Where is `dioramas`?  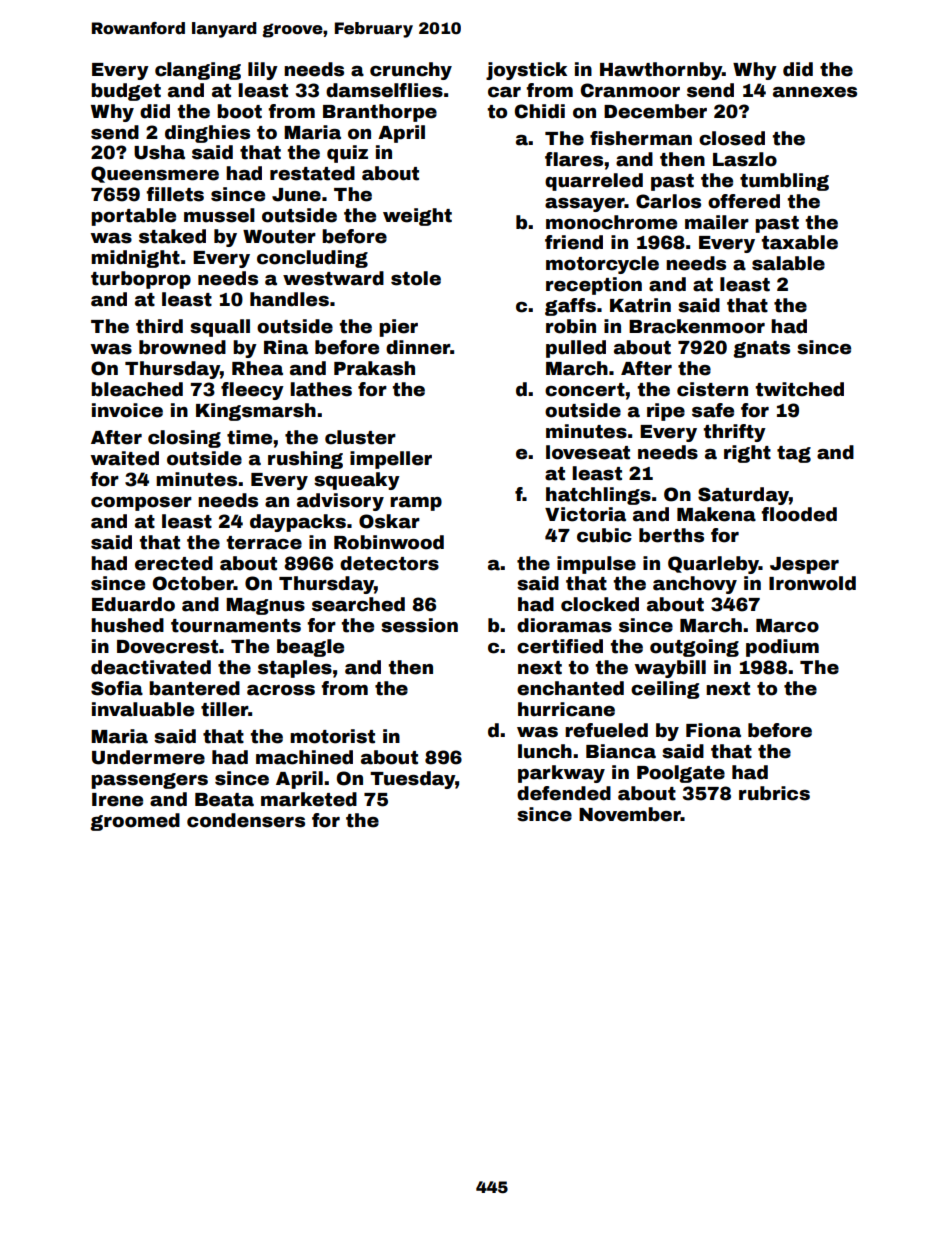
dioramas is located at coordinates (564, 625).
